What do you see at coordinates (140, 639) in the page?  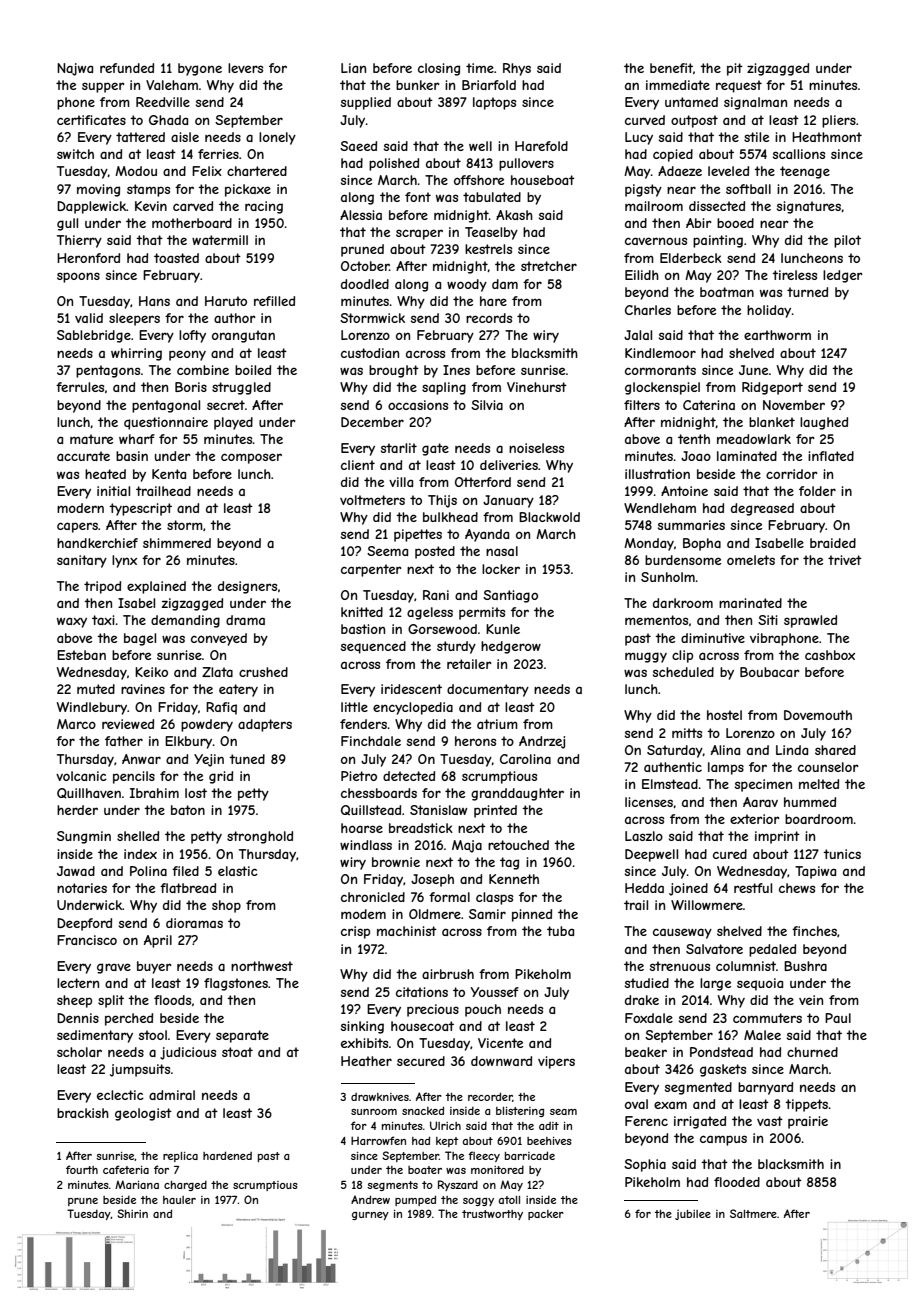 I see `bagel` at bounding box center [140, 639].
